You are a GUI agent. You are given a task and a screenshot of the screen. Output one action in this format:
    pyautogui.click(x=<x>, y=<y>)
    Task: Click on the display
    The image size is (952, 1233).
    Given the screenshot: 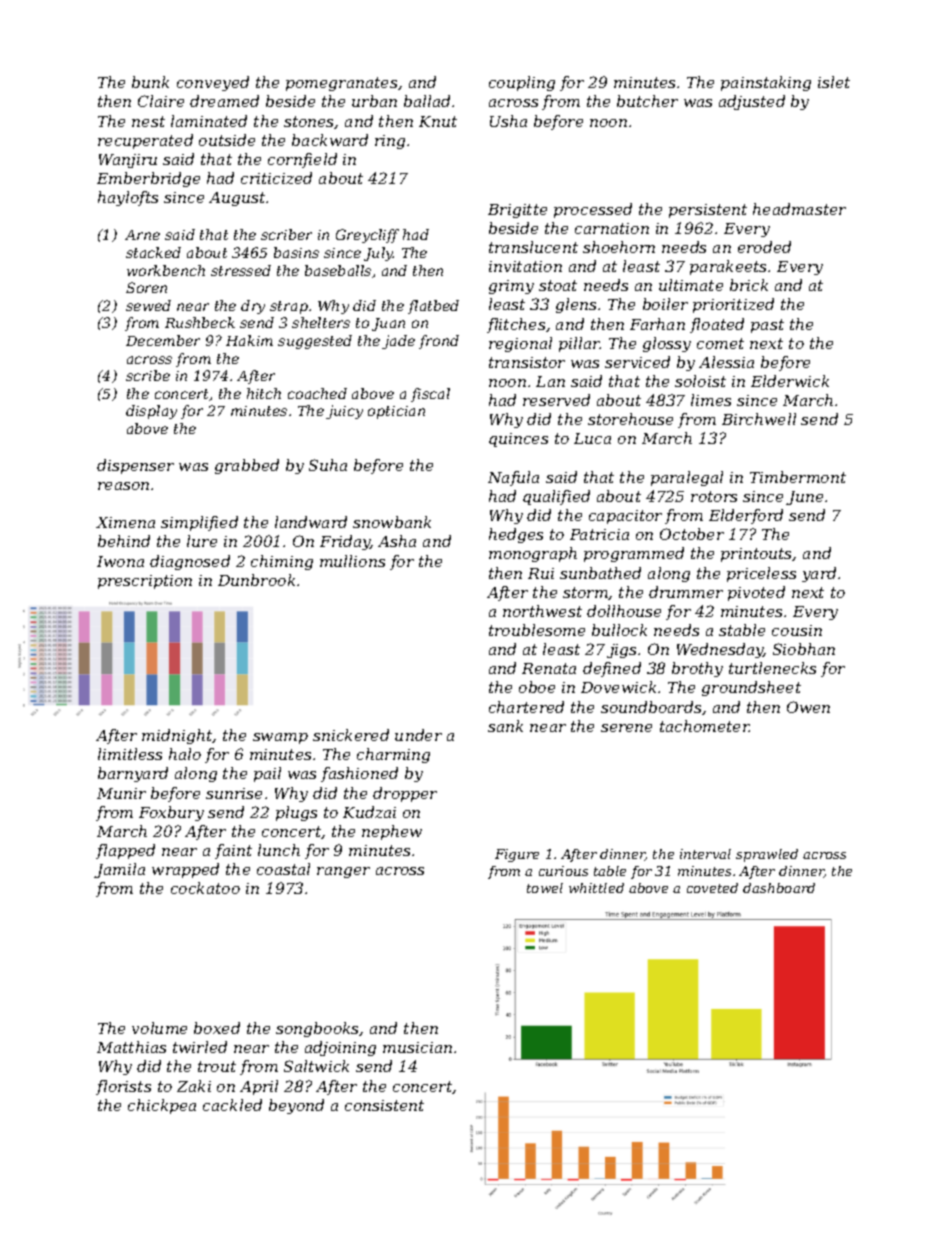 What is the action you would take?
    pyautogui.click(x=151, y=412)
